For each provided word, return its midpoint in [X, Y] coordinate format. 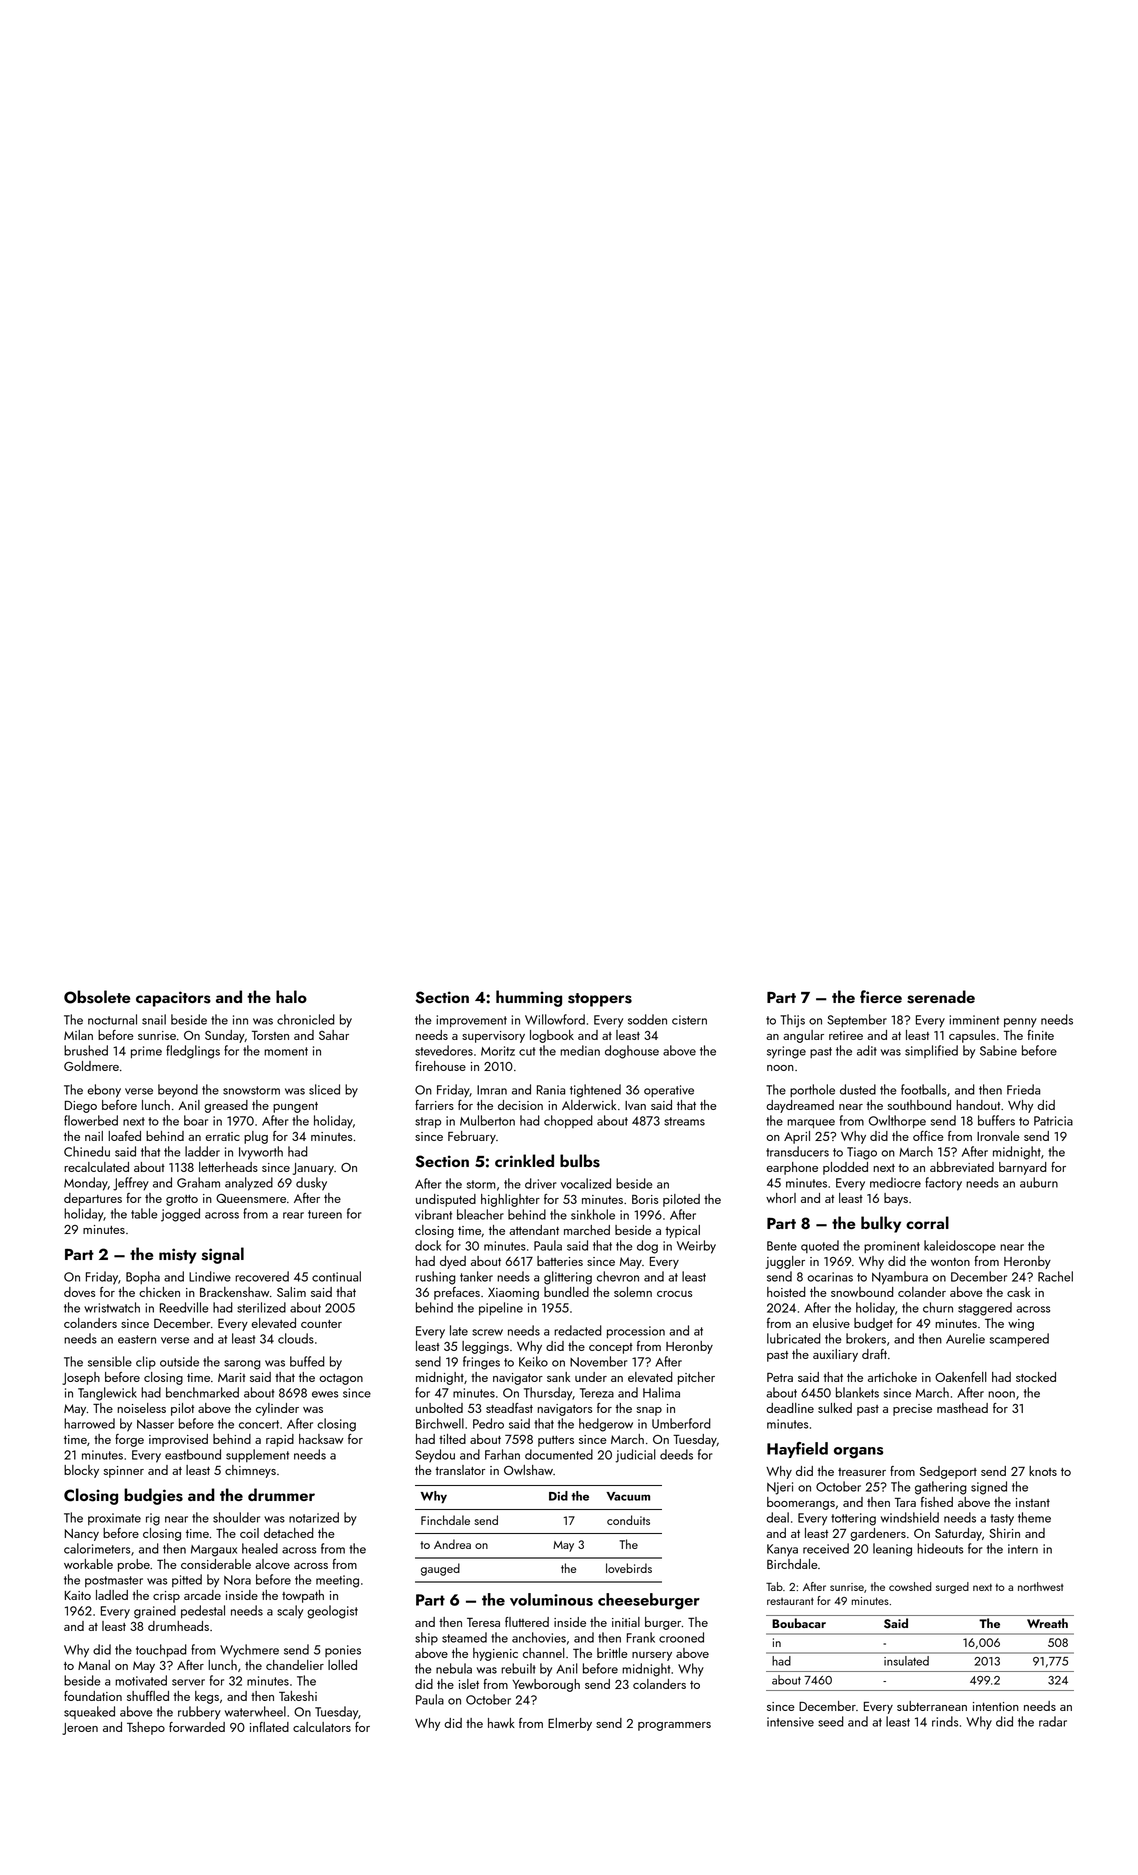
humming [529, 998]
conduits [628, 1520]
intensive [790, 1722]
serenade [941, 997]
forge [129, 1440]
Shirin [1004, 1533]
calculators [322, 1727]
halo [291, 996]
